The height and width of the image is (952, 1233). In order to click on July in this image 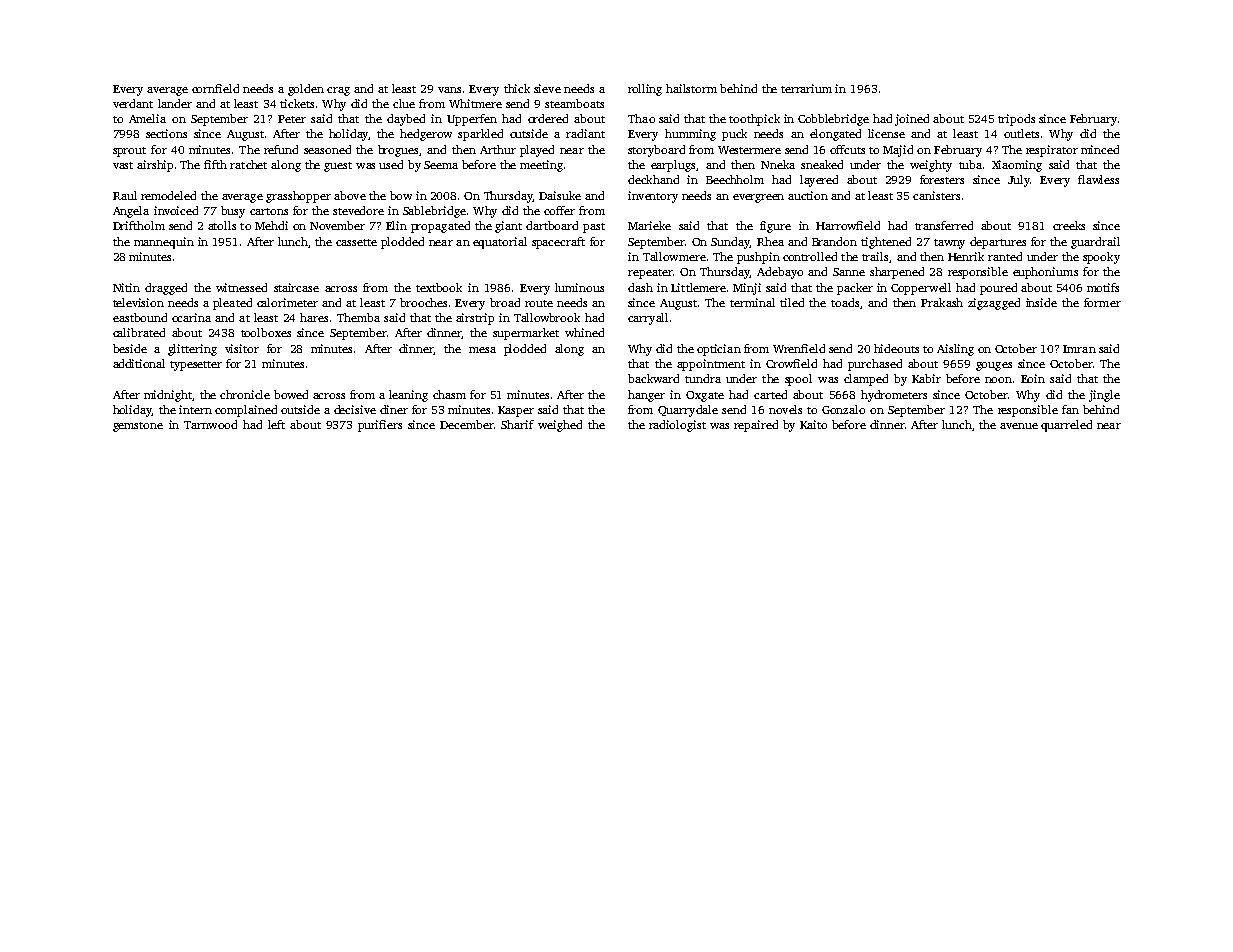, I will do `click(1019, 181)`.
